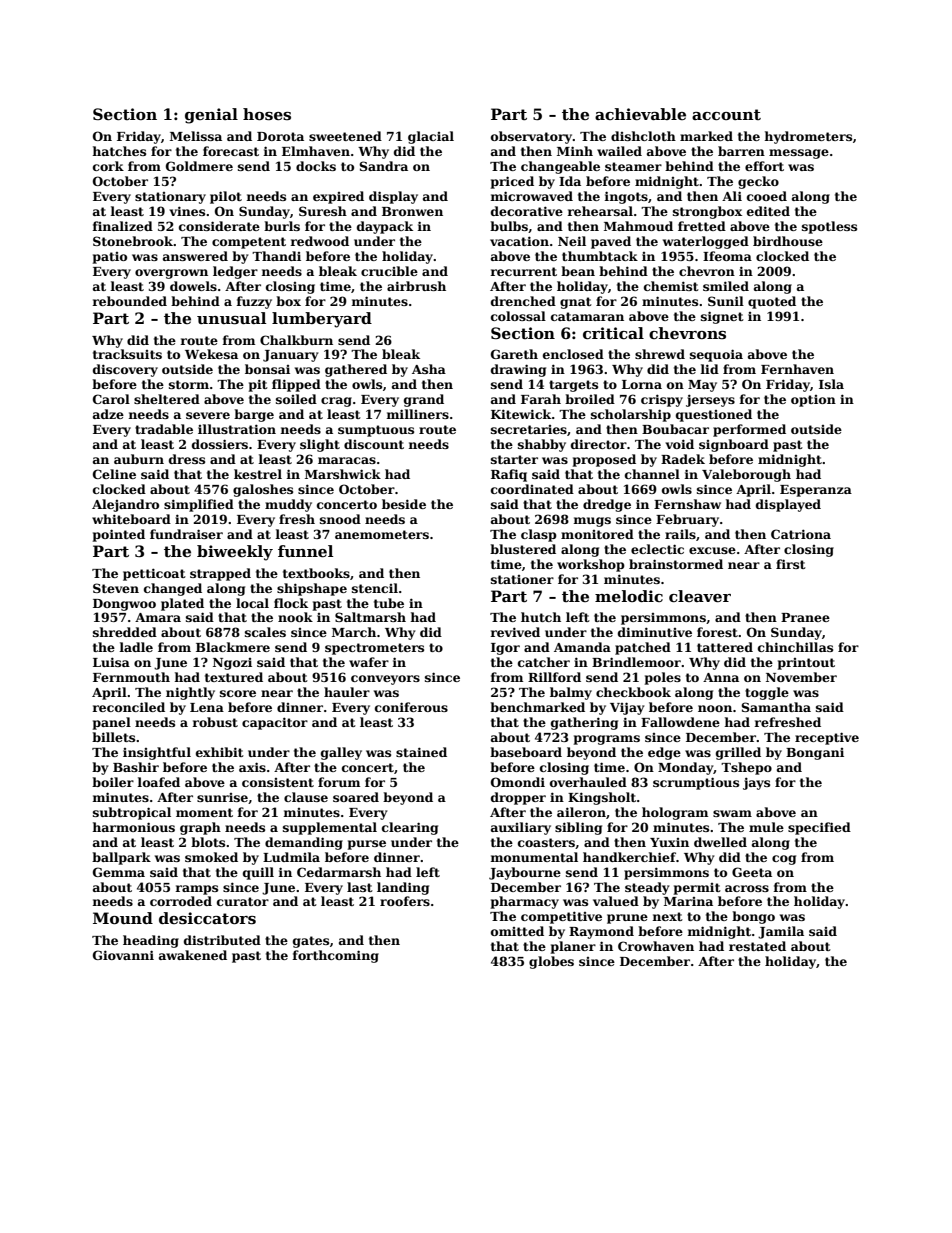 The height and width of the screenshot is (1233, 952). I want to click on clearing, so click(410, 828).
